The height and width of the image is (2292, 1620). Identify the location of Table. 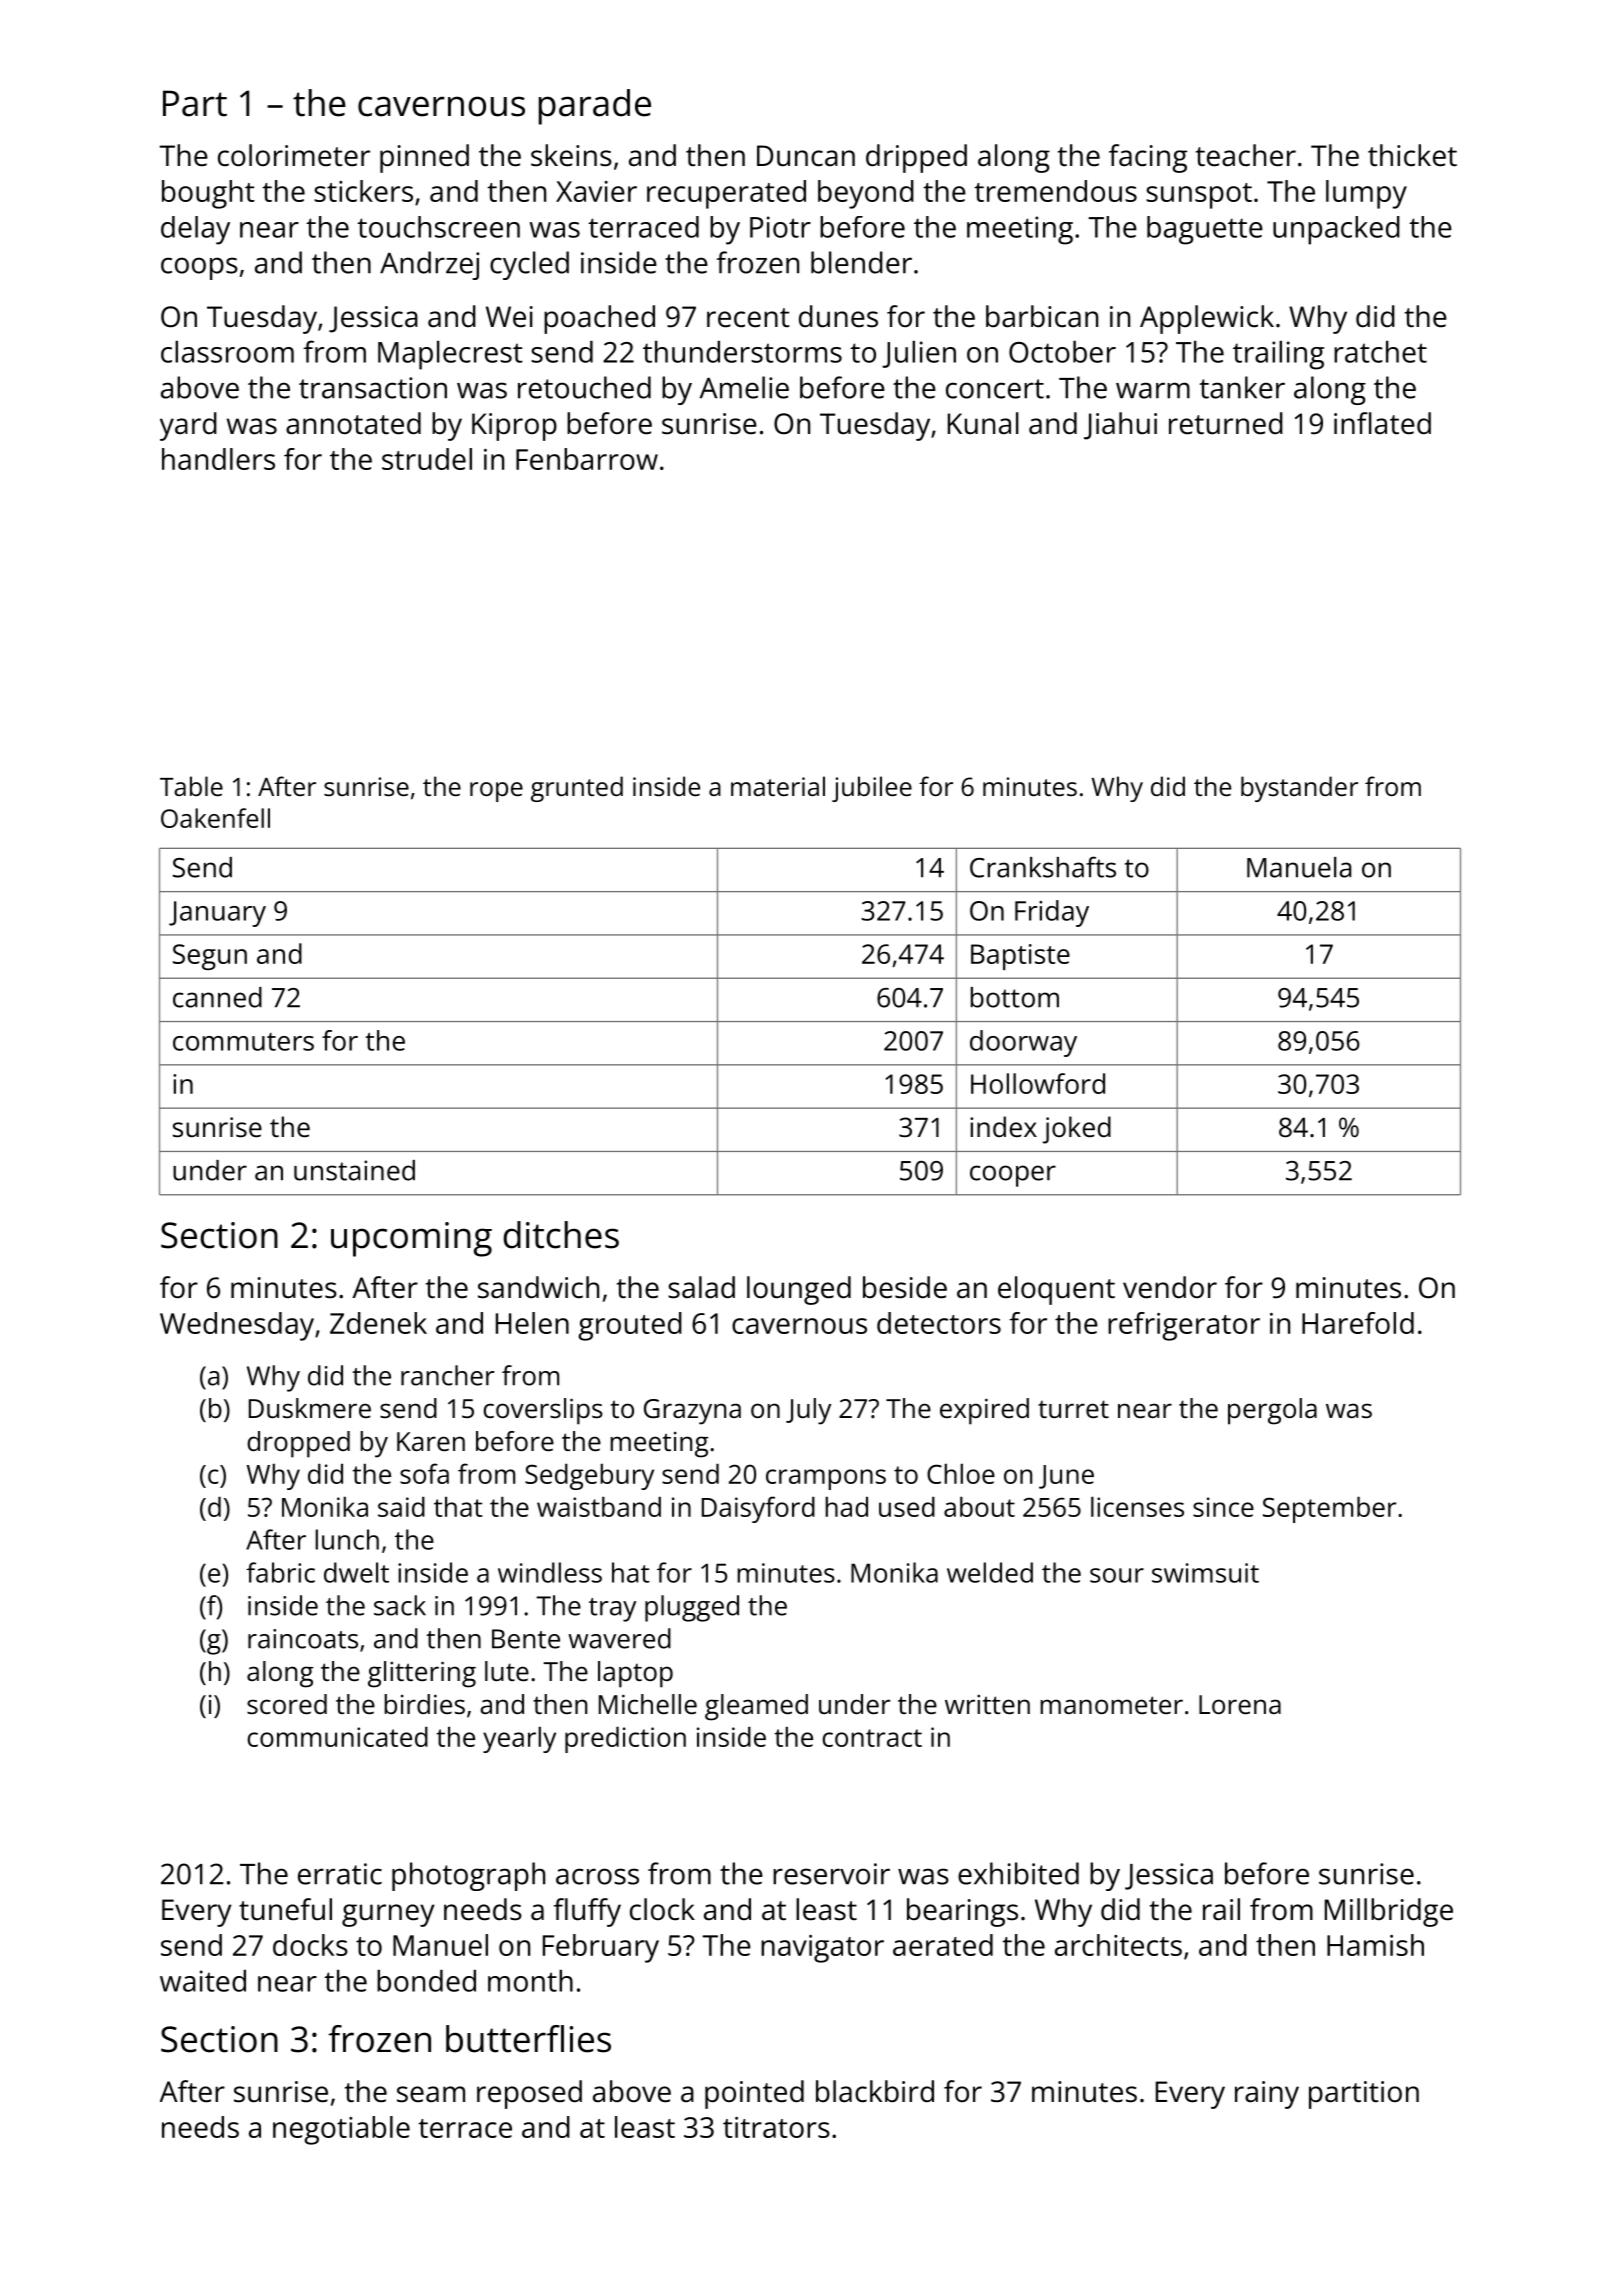
(191, 786).
